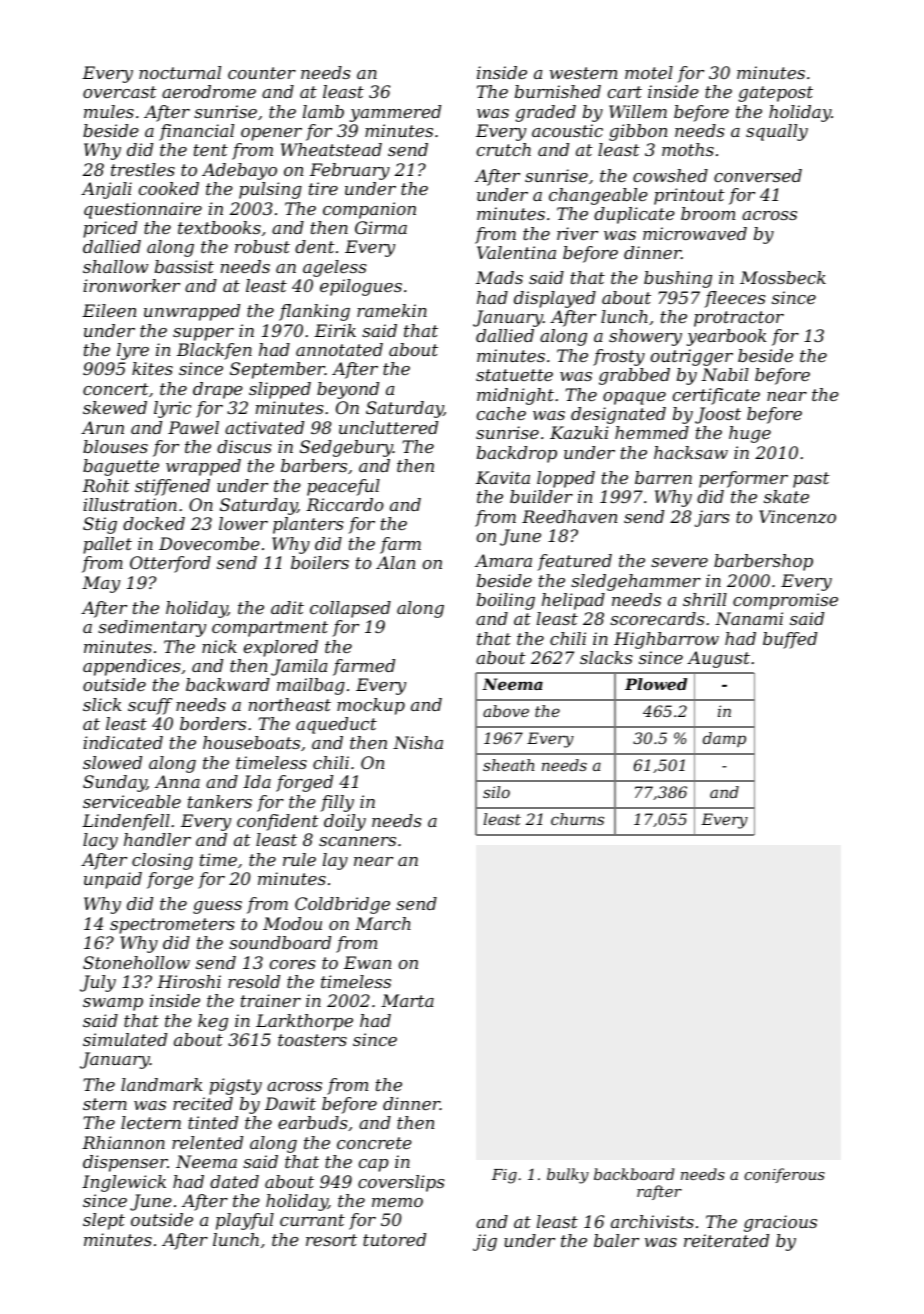 The image size is (924, 1314). Describe the element at coordinates (784, 1175) in the document. I see `coniferous` at that location.
